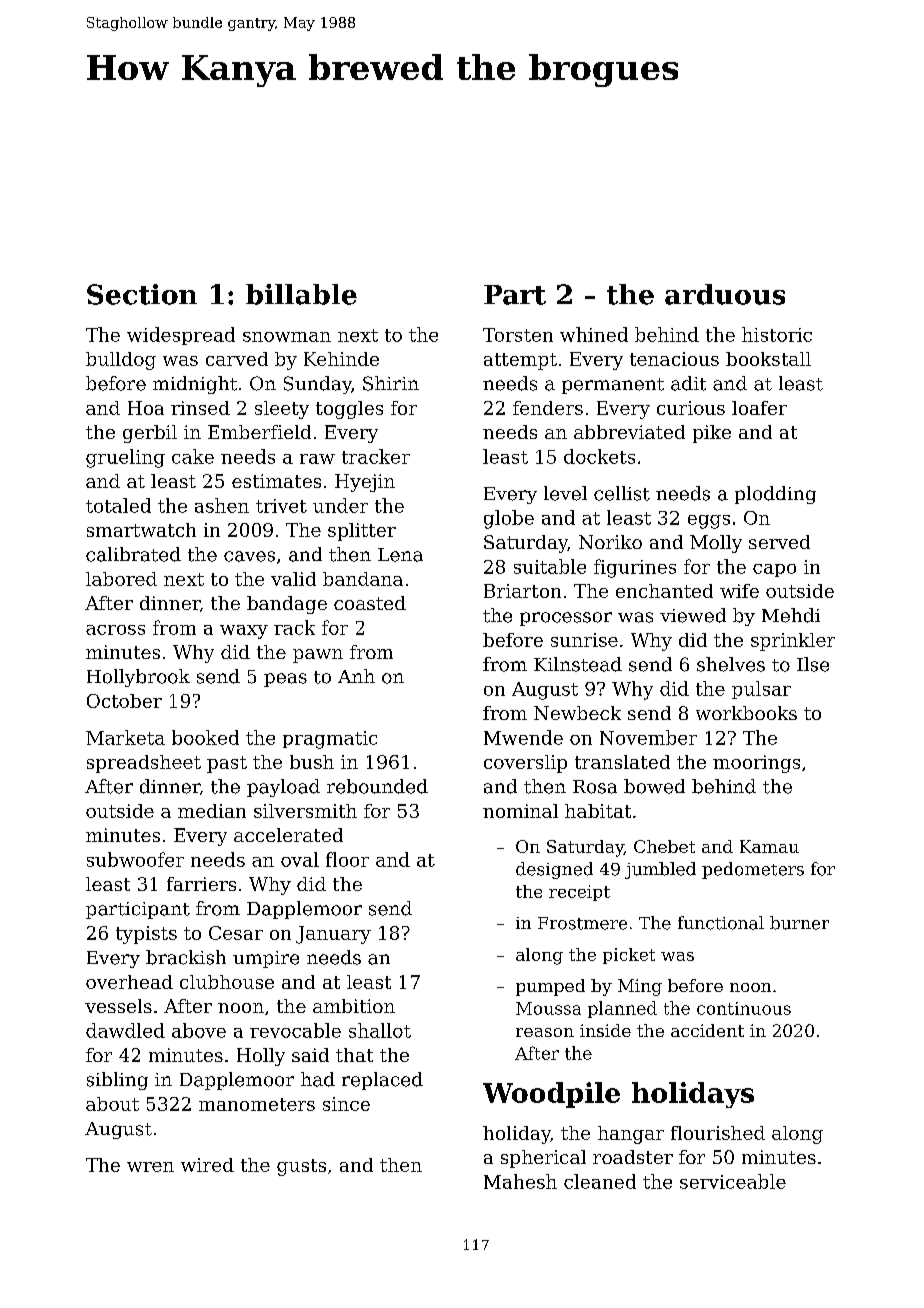  What do you see at coordinates (774, 570) in the document?
I see `capo` at bounding box center [774, 570].
